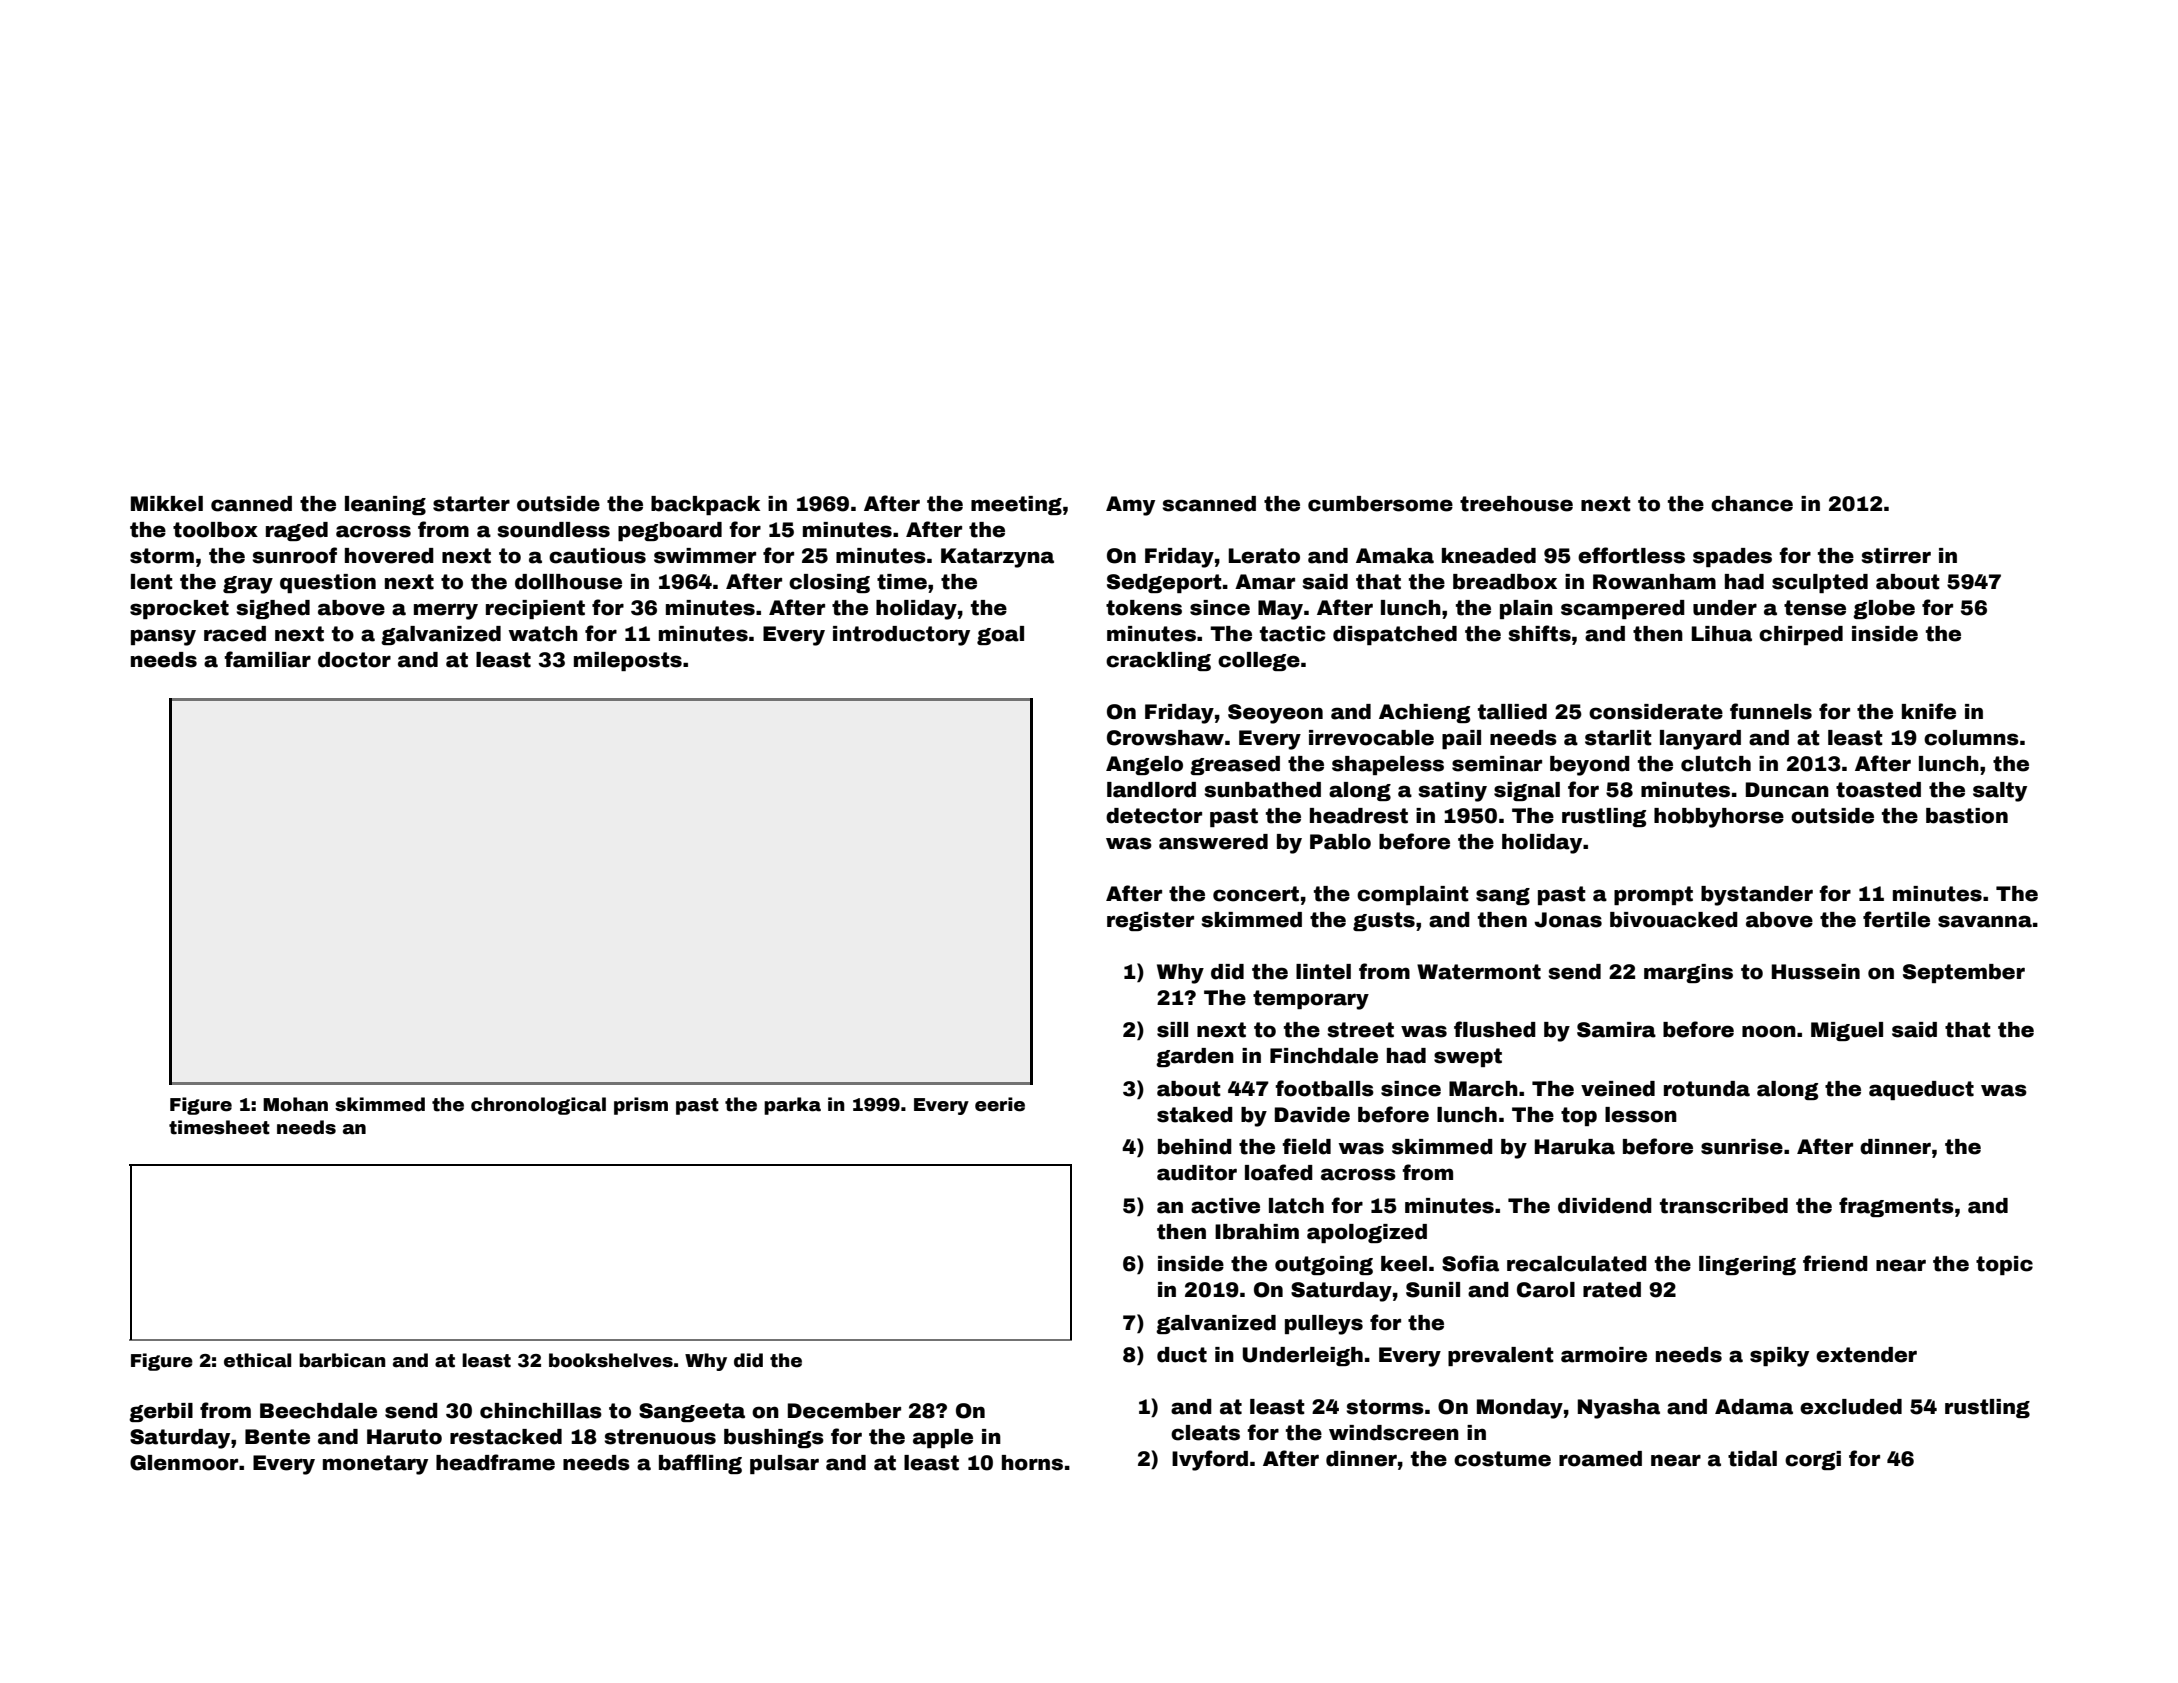 This screenshot has height=1683, width=2178. Describe the element at coordinates (628, 661) in the screenshot. I see `mileposts` at that location.
